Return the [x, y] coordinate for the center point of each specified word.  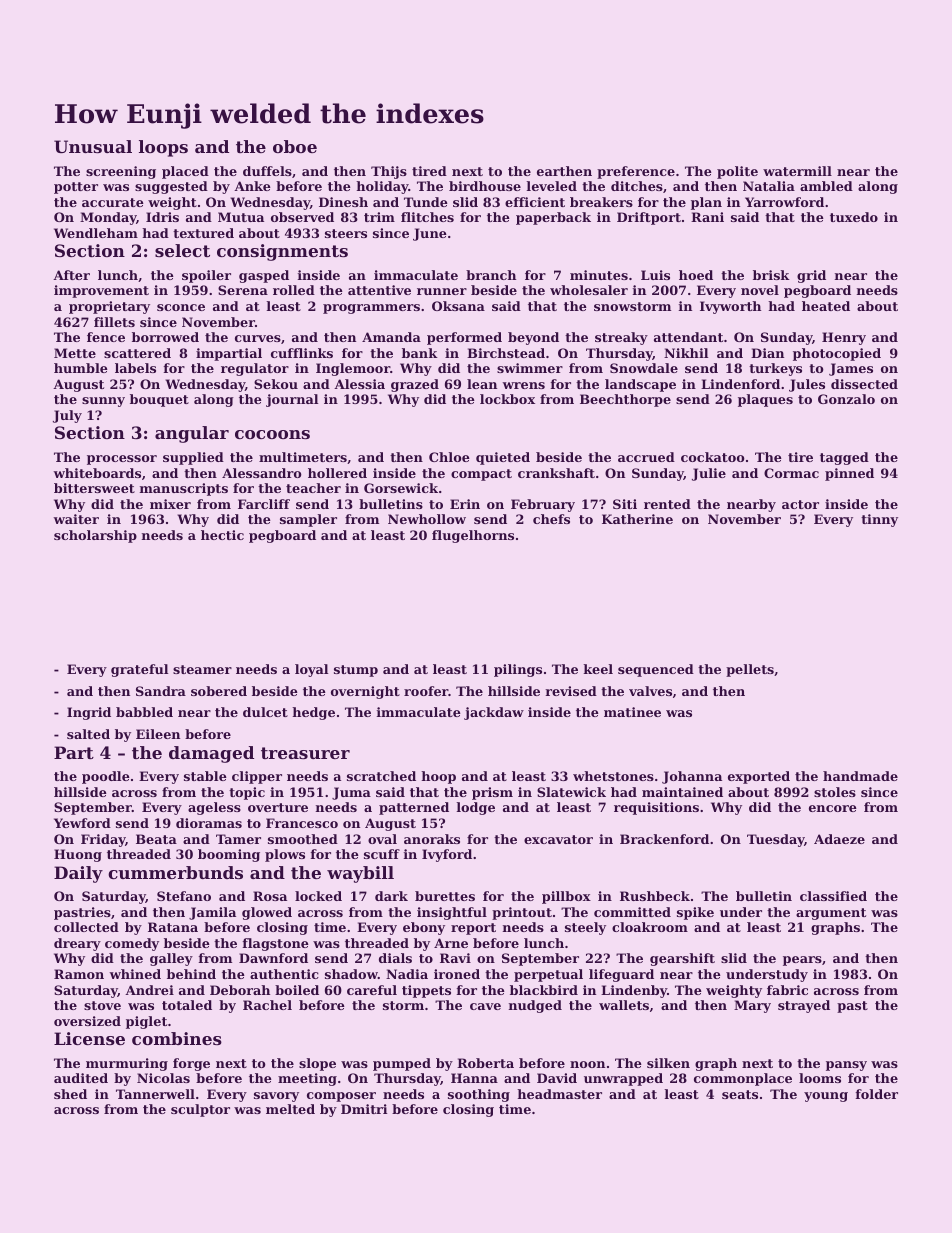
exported [759, 777]
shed [70, 1094]
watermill [797, 171]
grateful [139, 670]
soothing [479, 1095]
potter [76, 188]
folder [877, 1094]
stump [356, 671]
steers [346, 233]
